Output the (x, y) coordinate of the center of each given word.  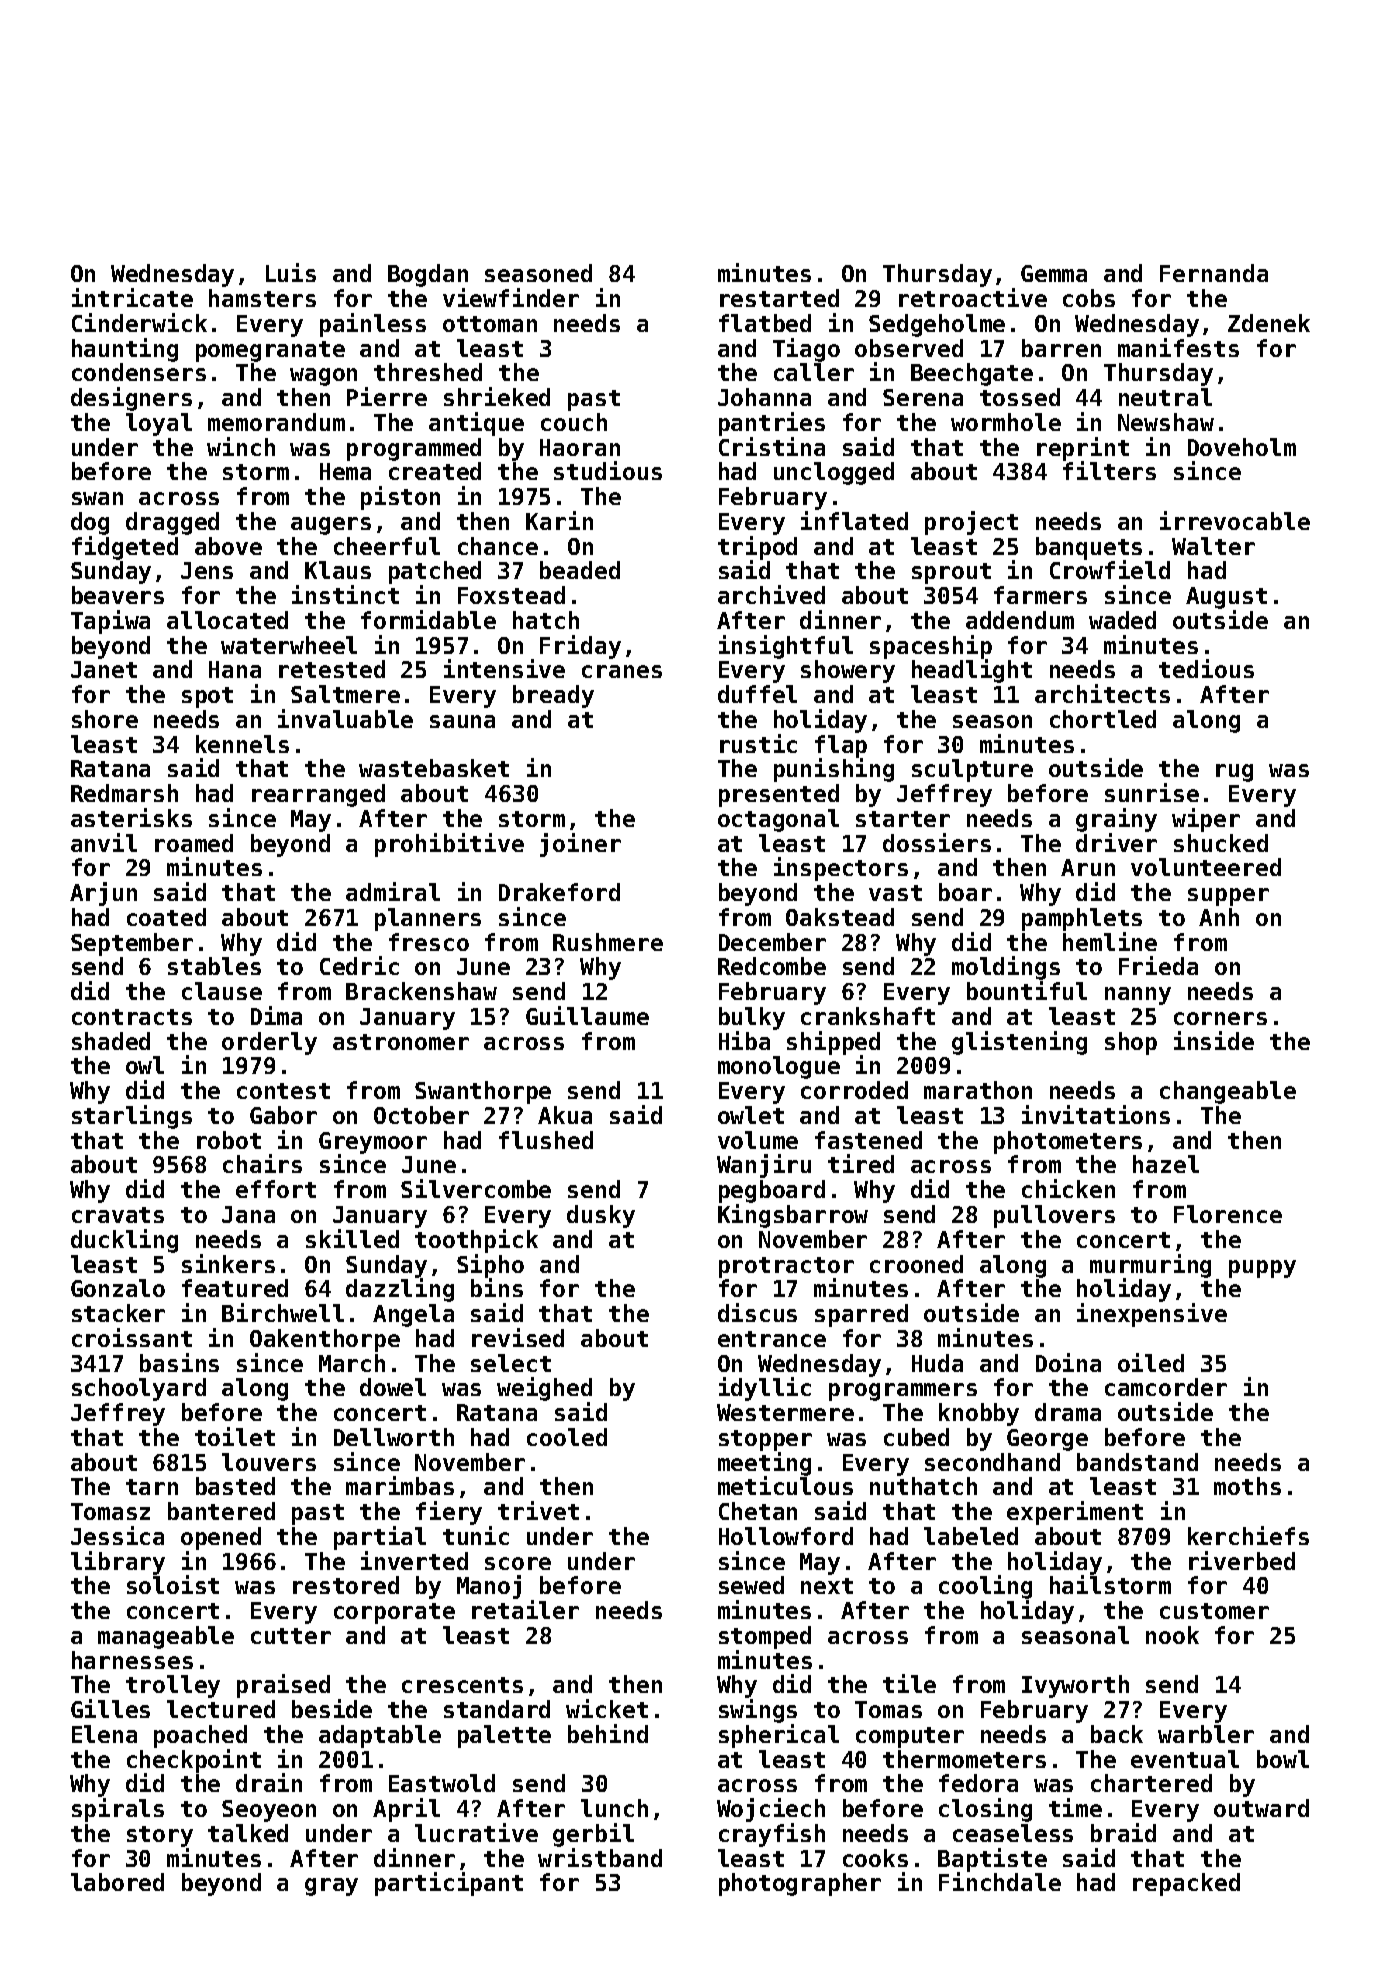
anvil (104, 842)
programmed (414, 449)
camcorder (1166, 1387)
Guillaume (587, 1015)
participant (449, 1884)
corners (1220, 1018)
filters (1109, 470)
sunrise (1152, 792)
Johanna (764, 397)
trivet (538, 1510)
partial (380, 1538)
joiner (580, 845)
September (132, 944)
